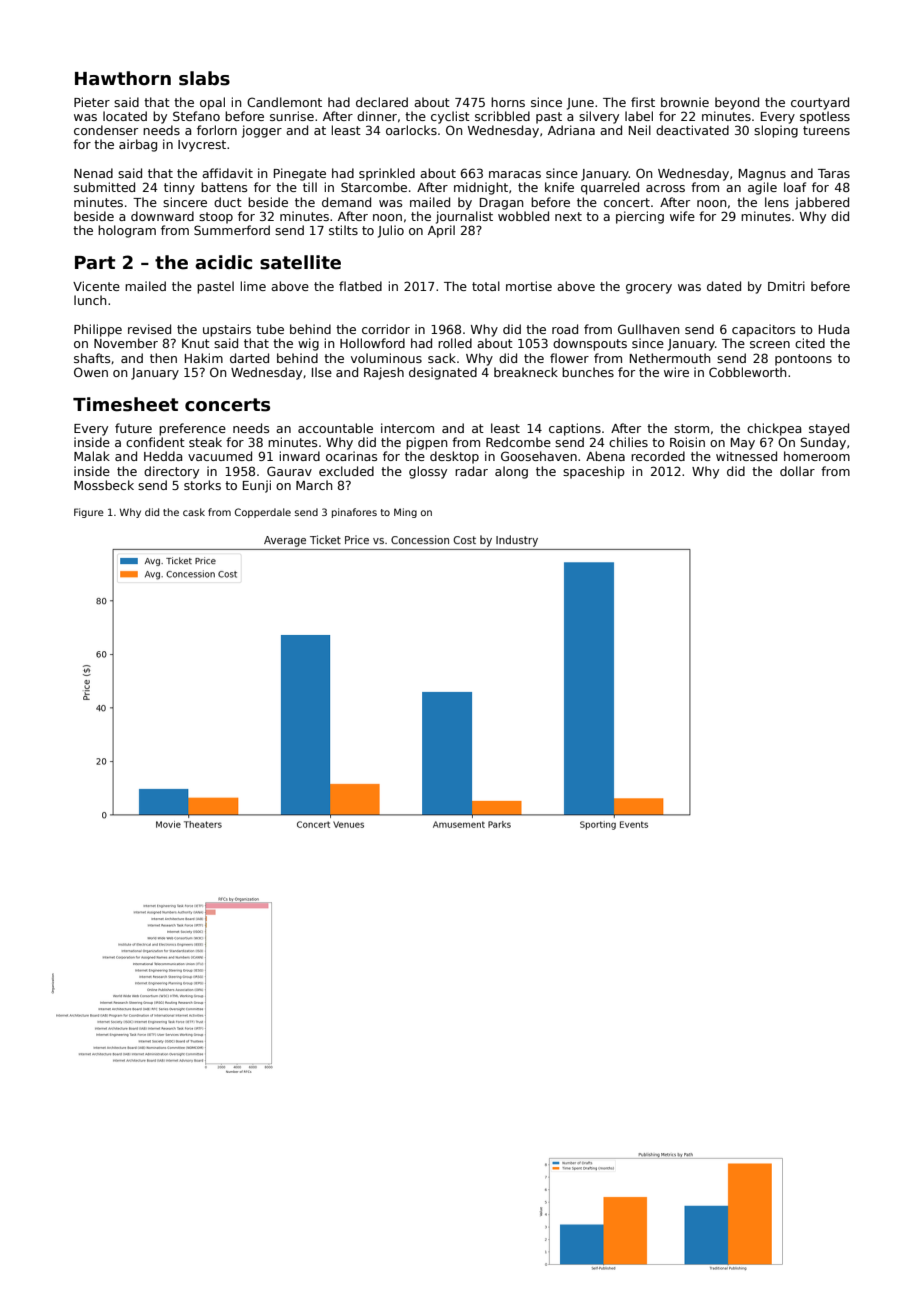 The image size is (924, 1308). Describe the element at coordinates (450, 117) in the screenshot. I see `cyclist` at that location.
